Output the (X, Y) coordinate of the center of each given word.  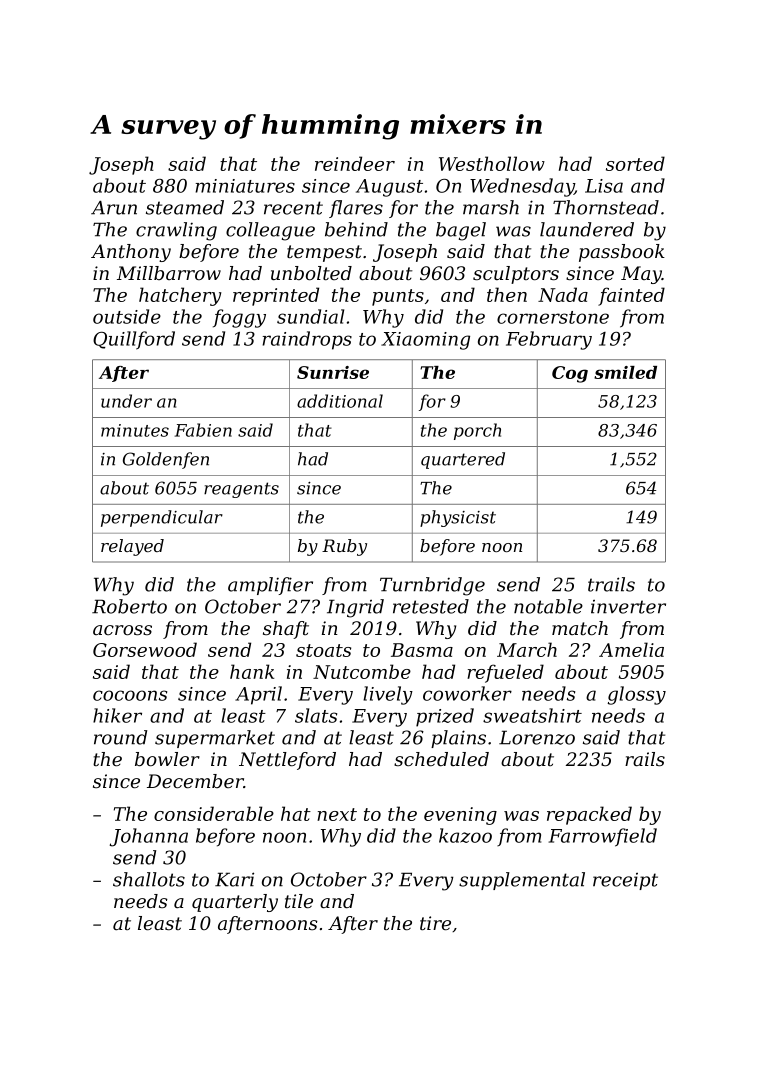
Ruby (344, 547)
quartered (463, 460)
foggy (239, 318)
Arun (114, 208)
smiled (625, 372)
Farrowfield (603, 837)
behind (356, 229)
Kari (234, 879)
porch (477, 431)
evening (460, 816)
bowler (167, 759)
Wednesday (522, 187)
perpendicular (162, 518)
